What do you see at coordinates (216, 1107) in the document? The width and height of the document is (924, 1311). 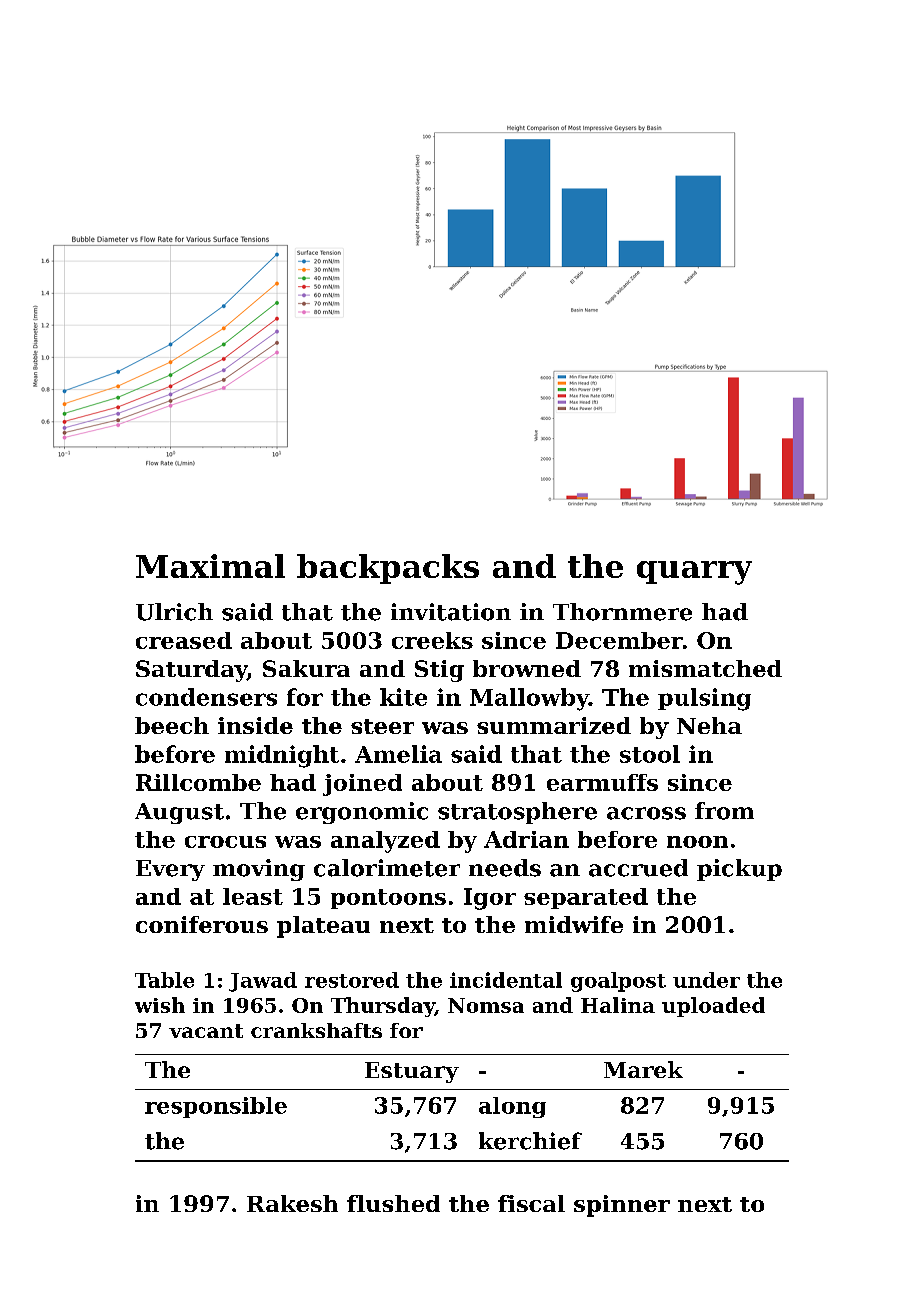 I see `responsible` at bounding box center [216, 1107].
